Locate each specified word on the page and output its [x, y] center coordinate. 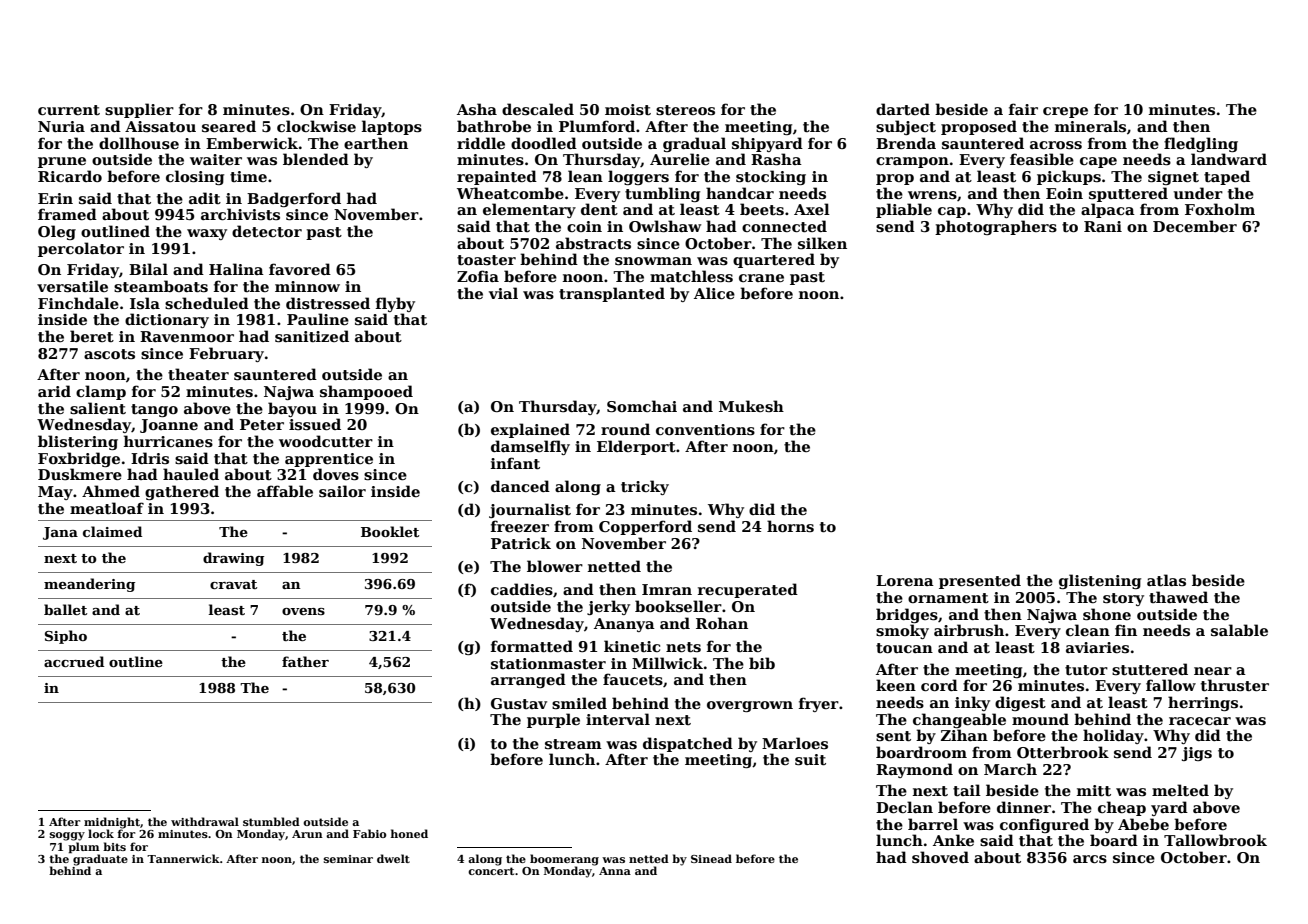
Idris [150, 458]
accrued [74, 661]
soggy [67, 836]
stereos [685, 110]
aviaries [1097, 647]
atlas [1166, 580]
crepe [1065, 112]
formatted [532, 646]
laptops [392, 127]
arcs [1090, 859]
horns [790, 526]
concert [491, 871]
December [1195, 226]
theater [198, 374]
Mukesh [751, 406]
